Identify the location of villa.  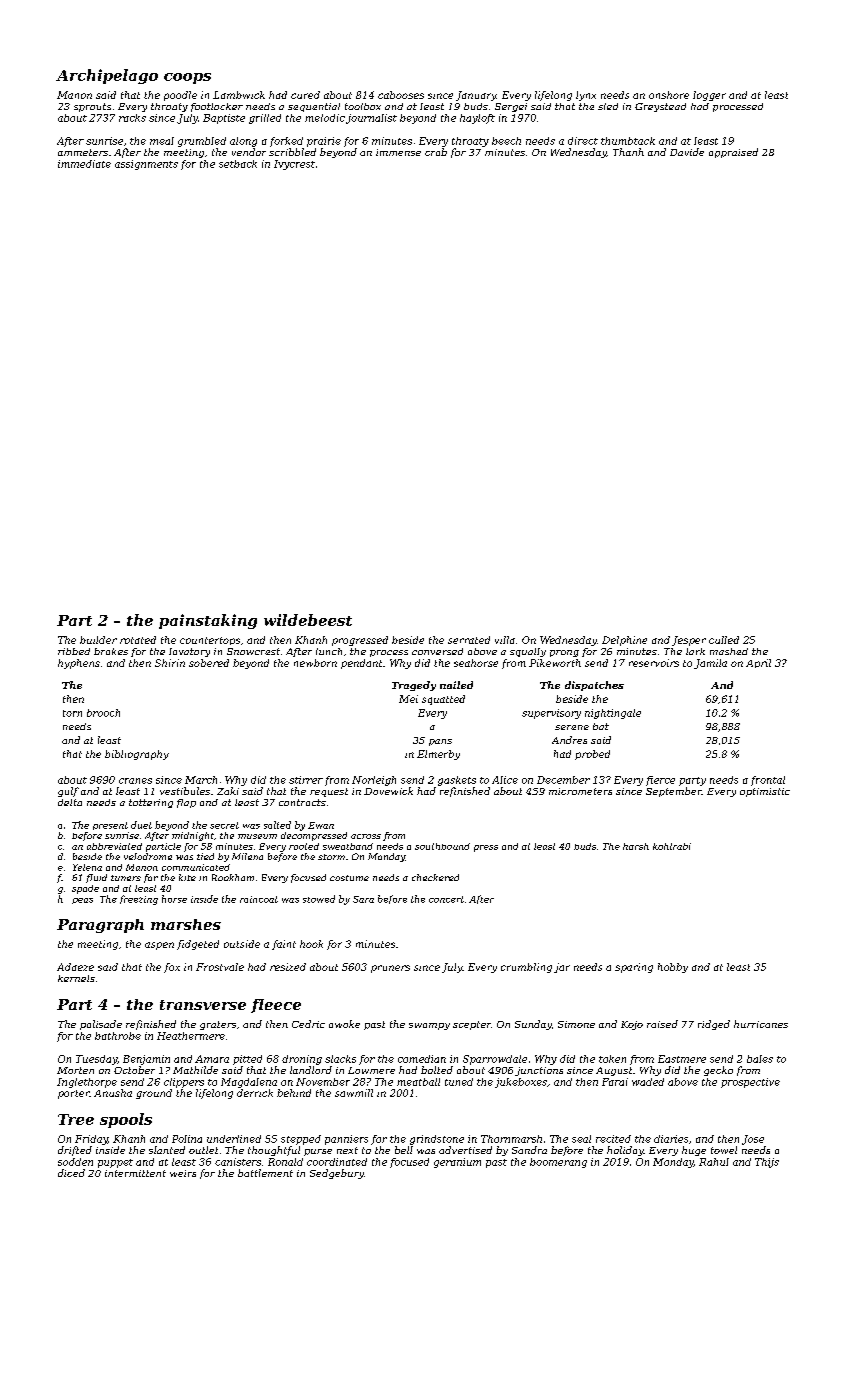
(505, 640).
